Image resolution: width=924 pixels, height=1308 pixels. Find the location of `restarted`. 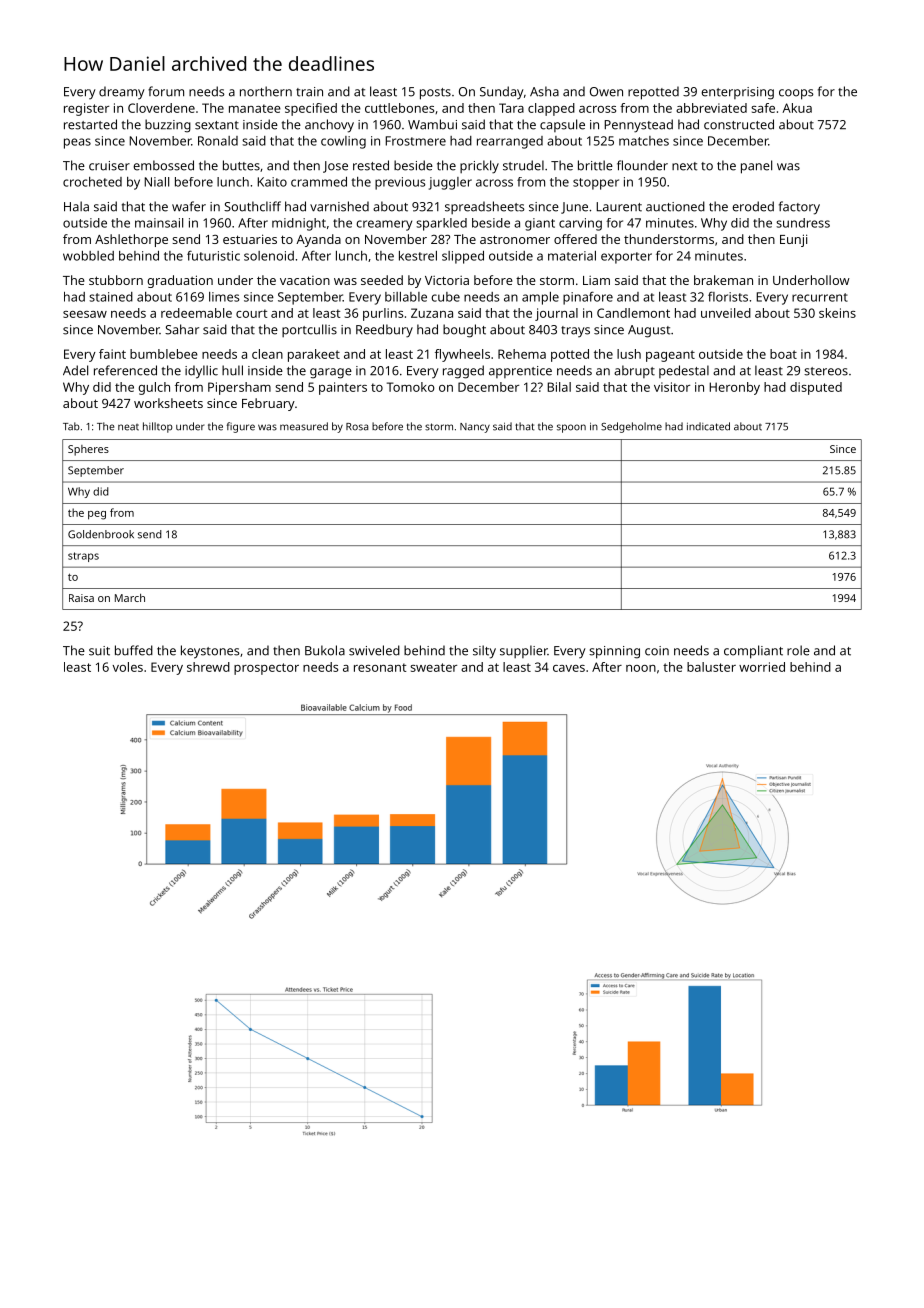

restarted is located at coordinates (90, 124).
